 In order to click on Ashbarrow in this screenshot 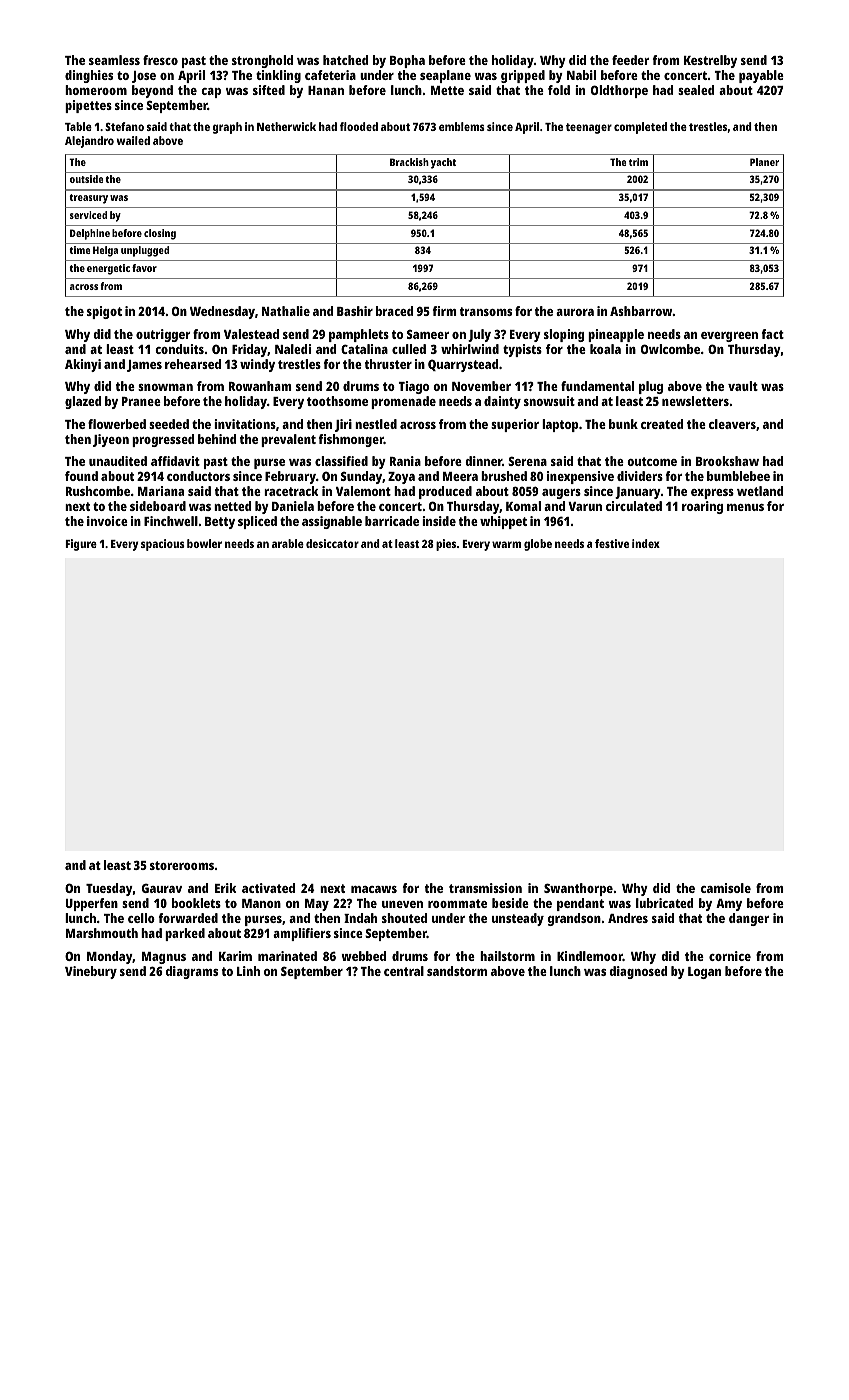, I will do `click(641, 311)`.
